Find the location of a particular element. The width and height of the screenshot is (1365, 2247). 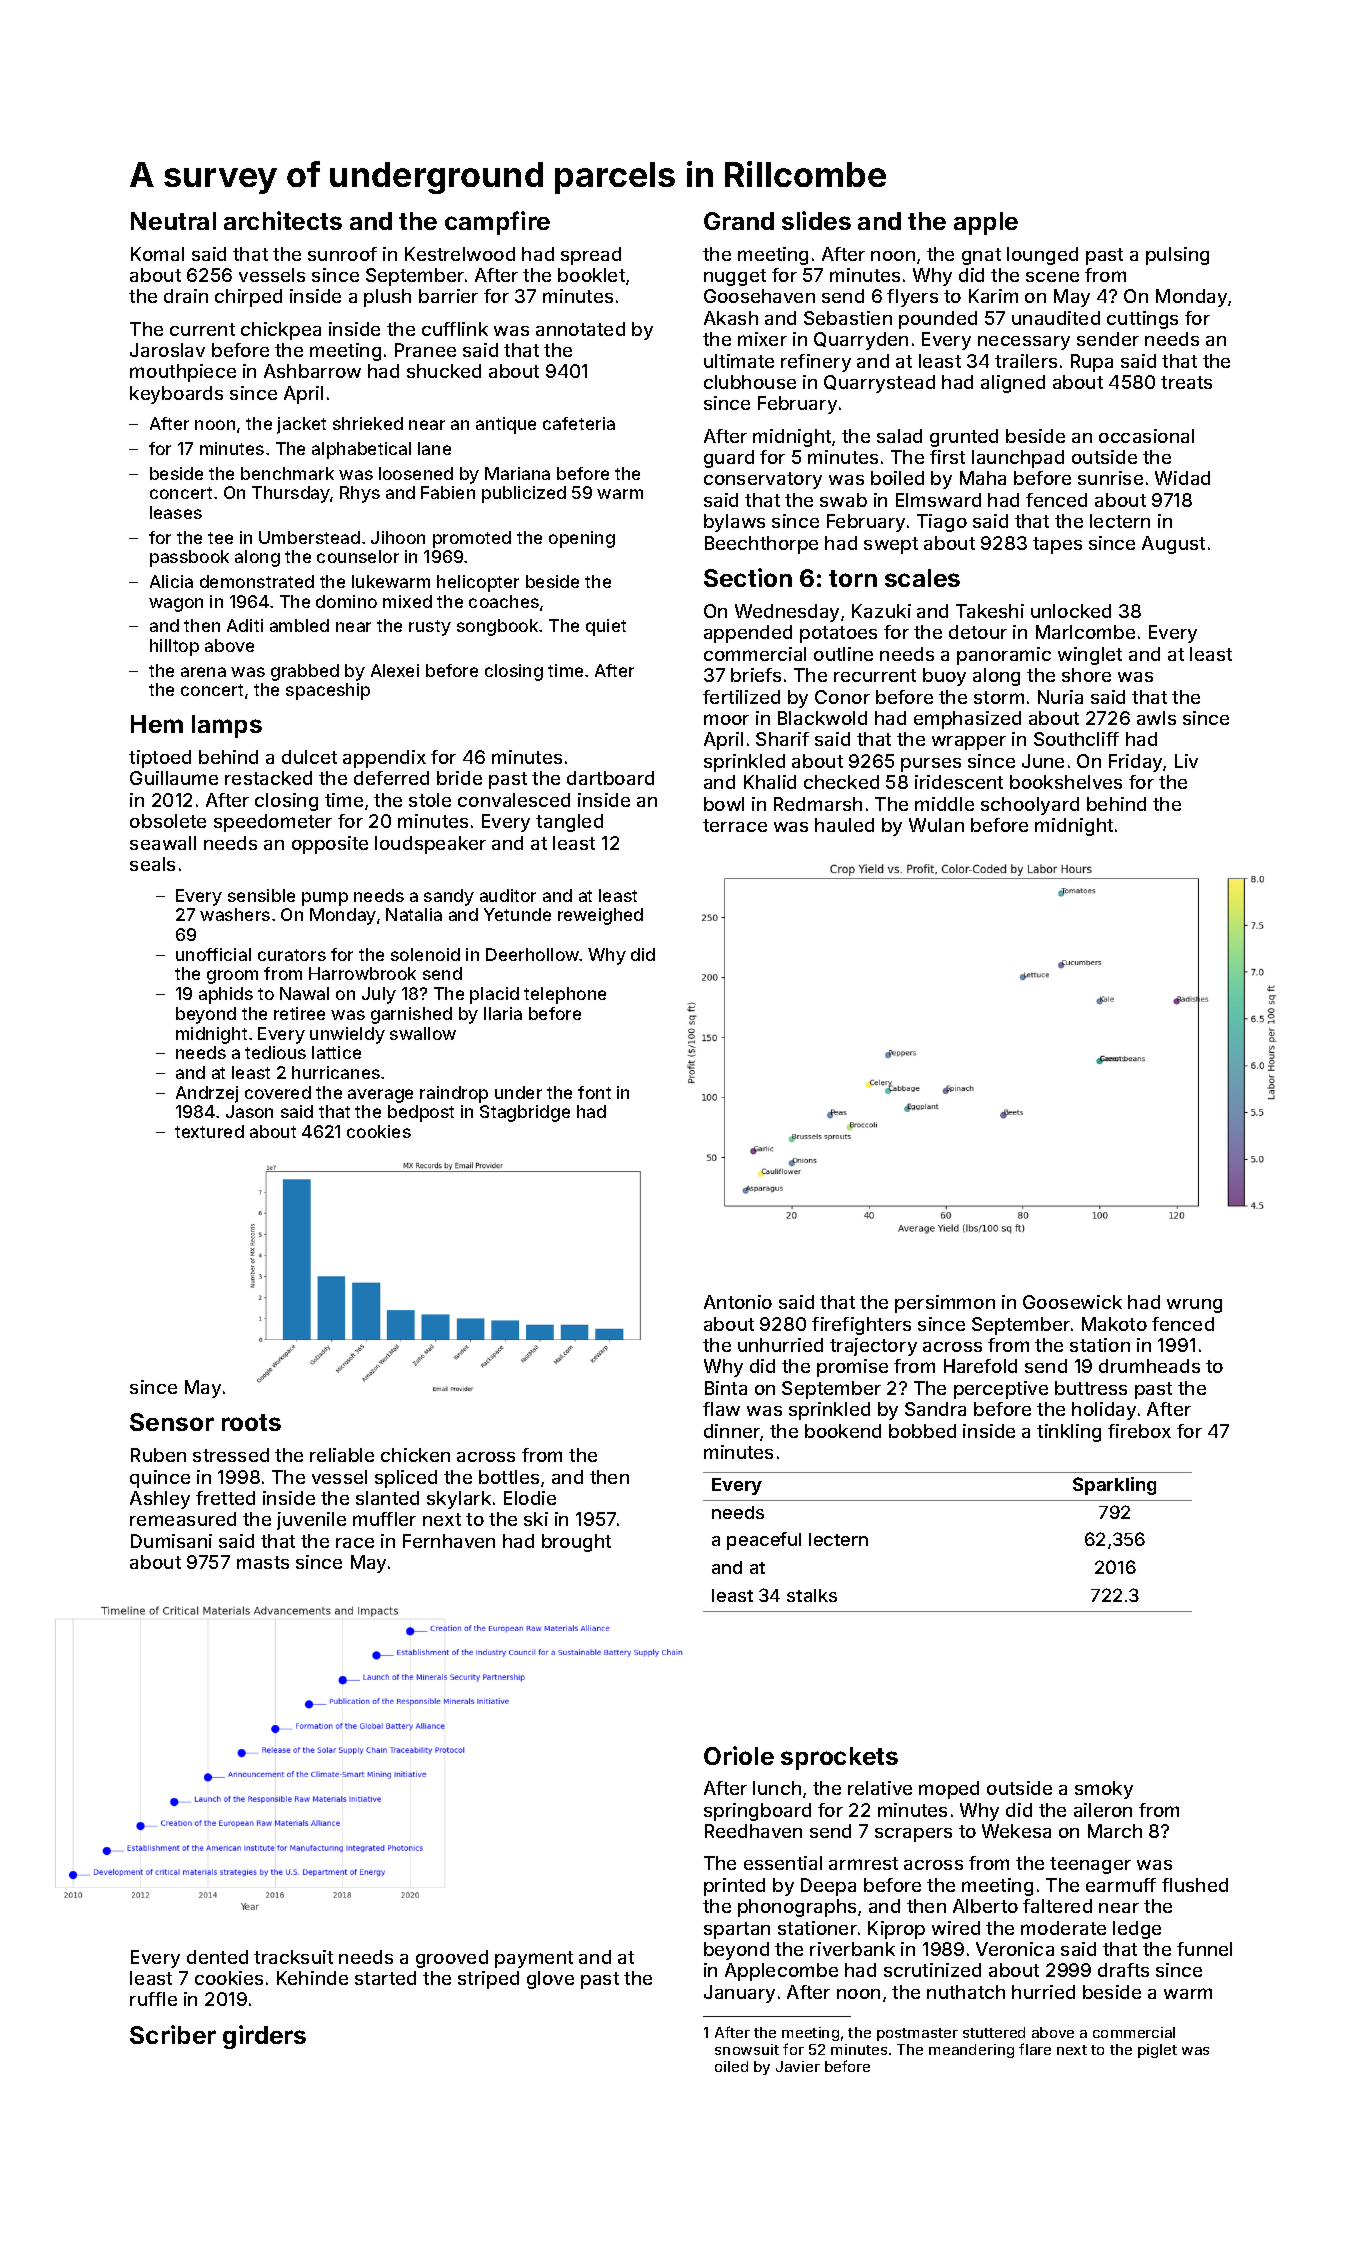

detour is located at coordinates (978, 632).
